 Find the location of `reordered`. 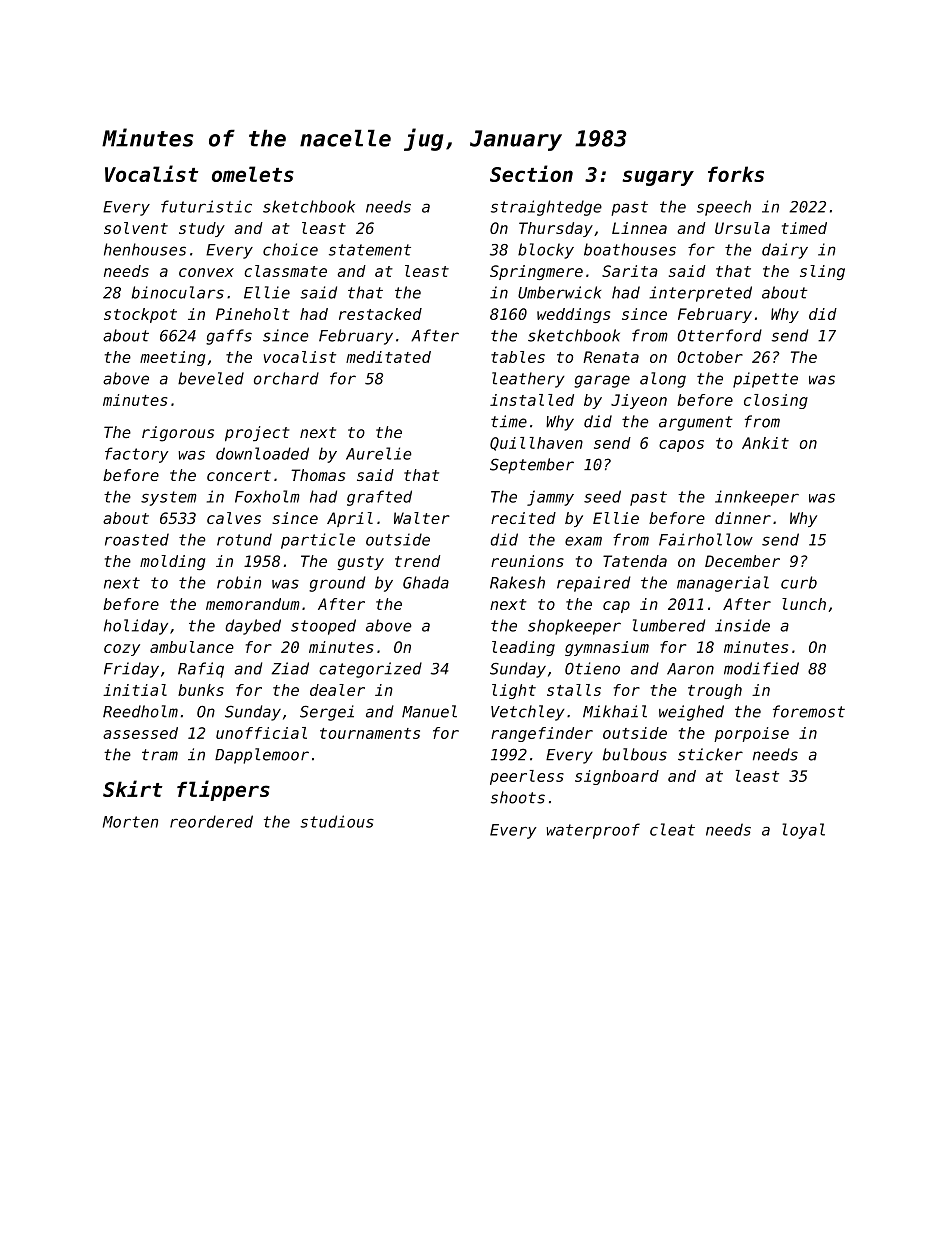

reordered is located at coordinates (211, 821).
